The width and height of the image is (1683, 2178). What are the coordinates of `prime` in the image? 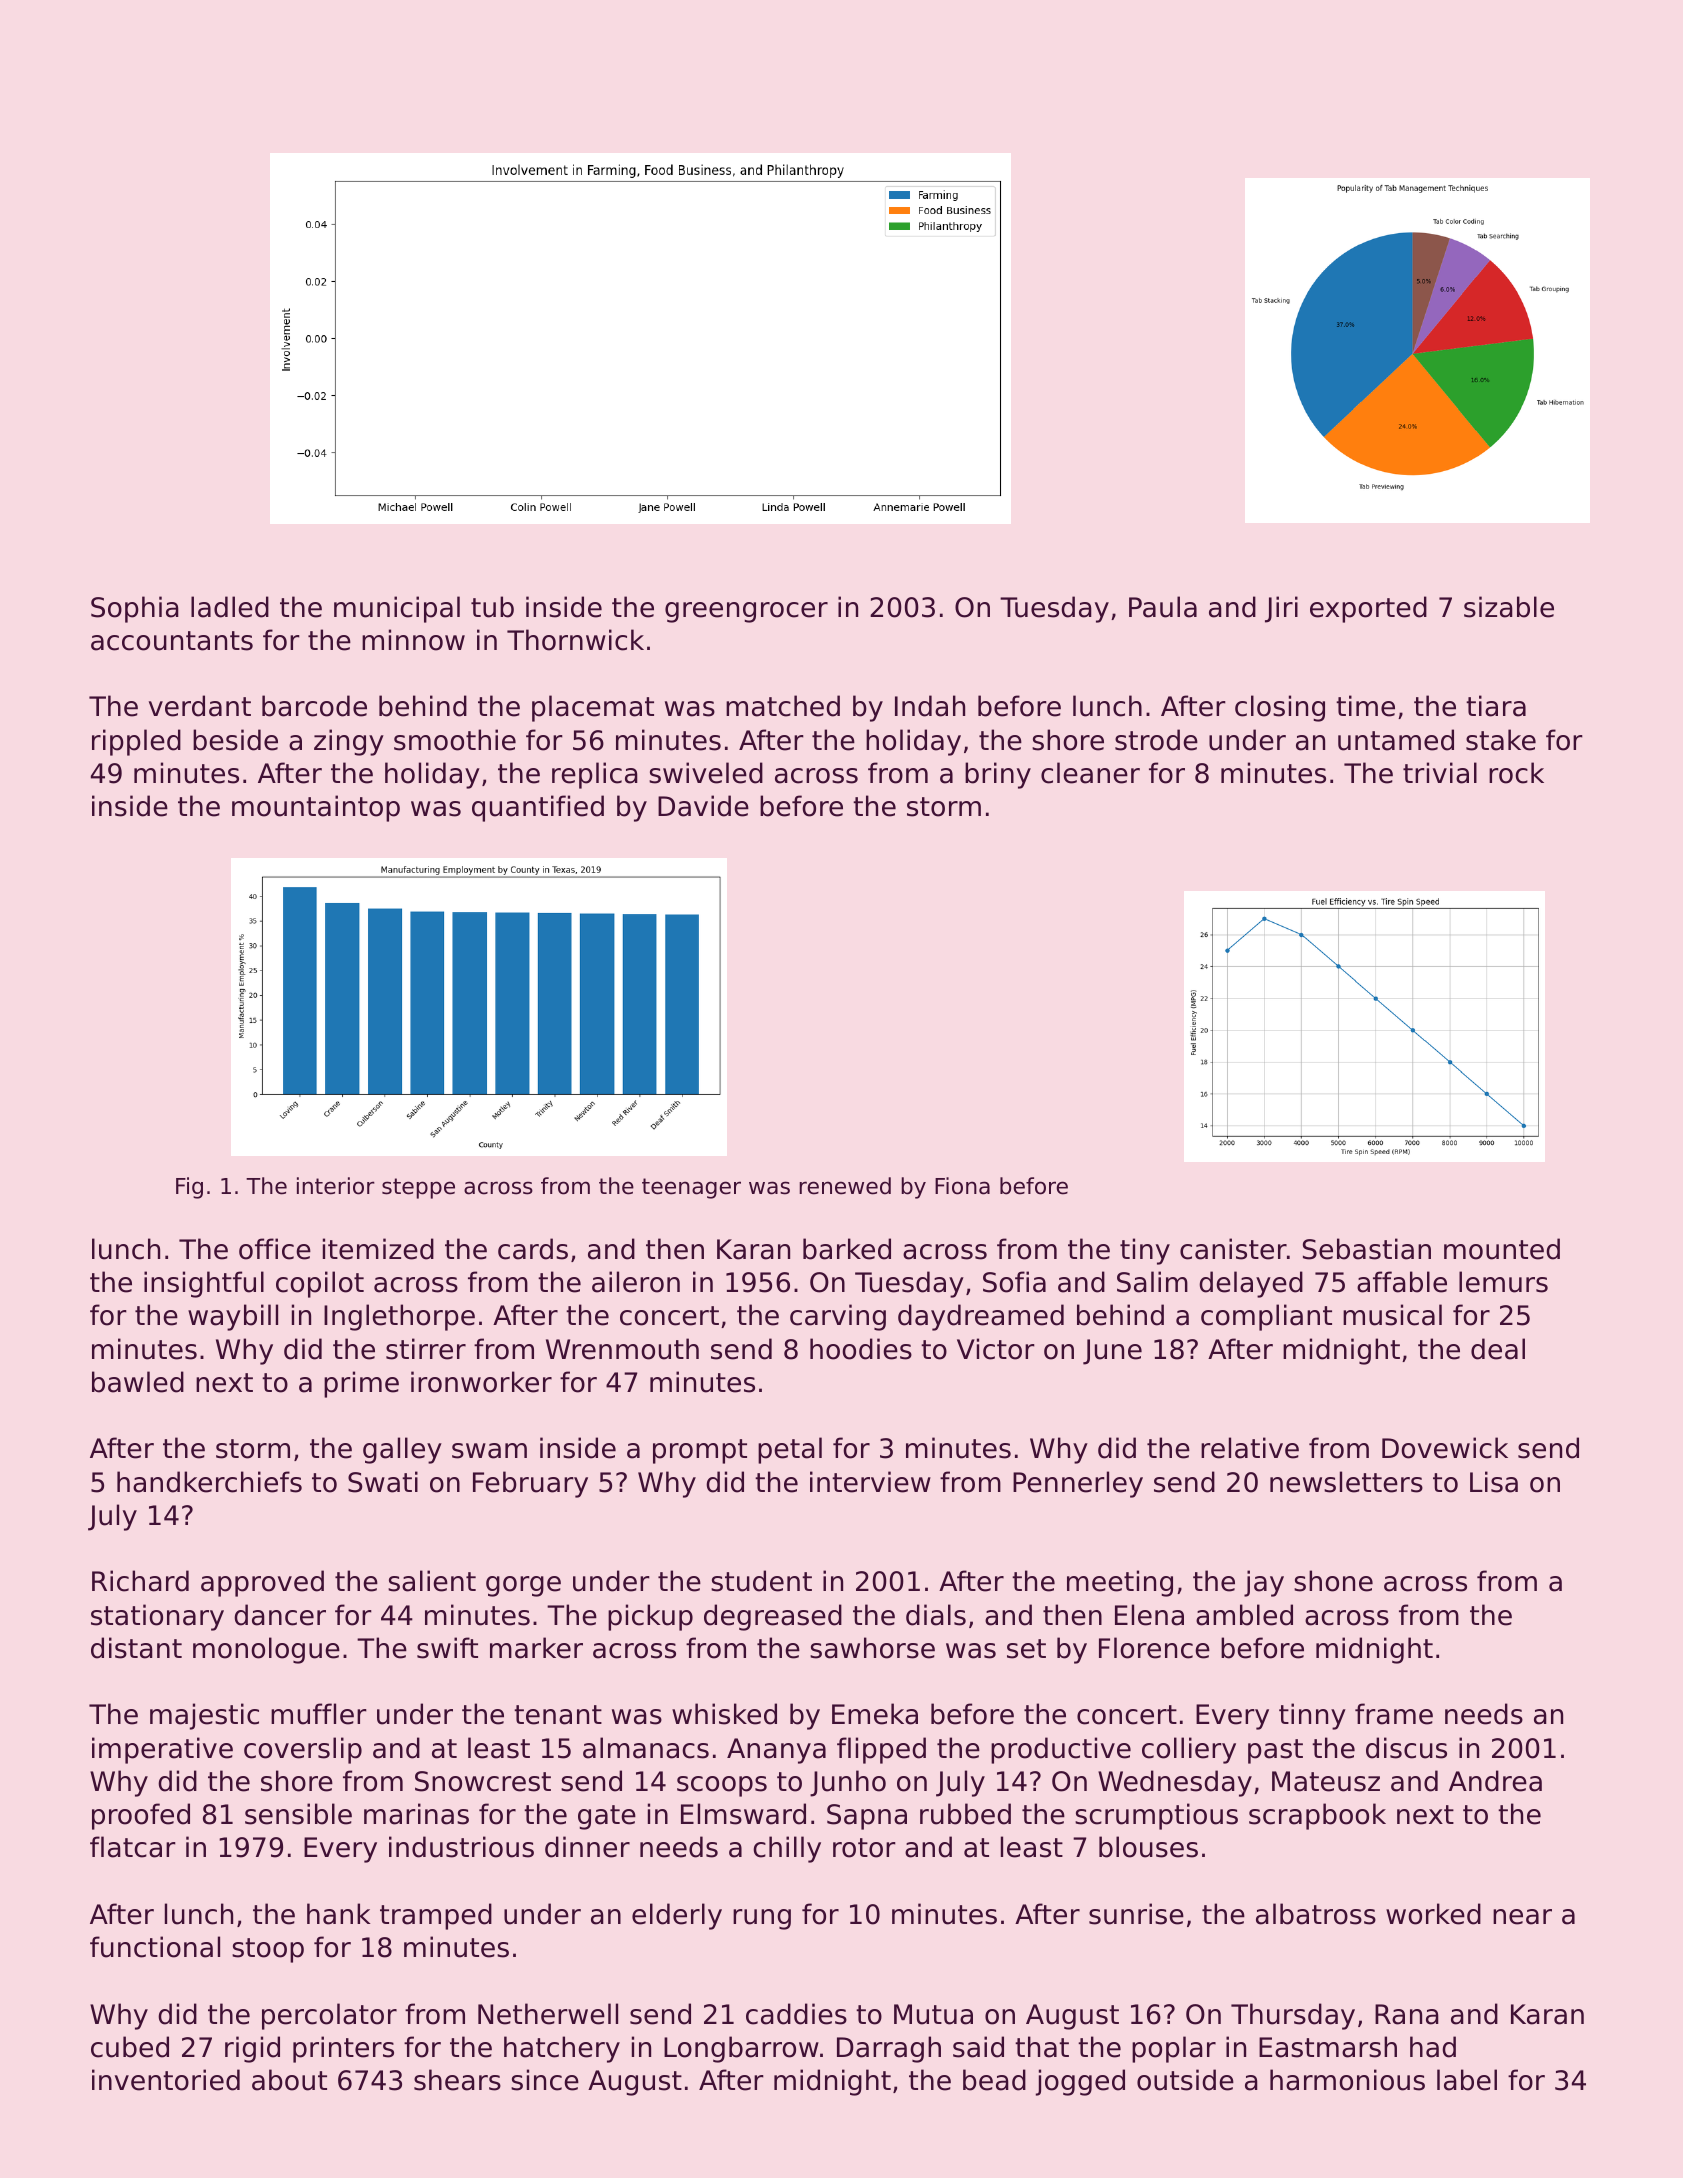 It's located at (361, 1384).
